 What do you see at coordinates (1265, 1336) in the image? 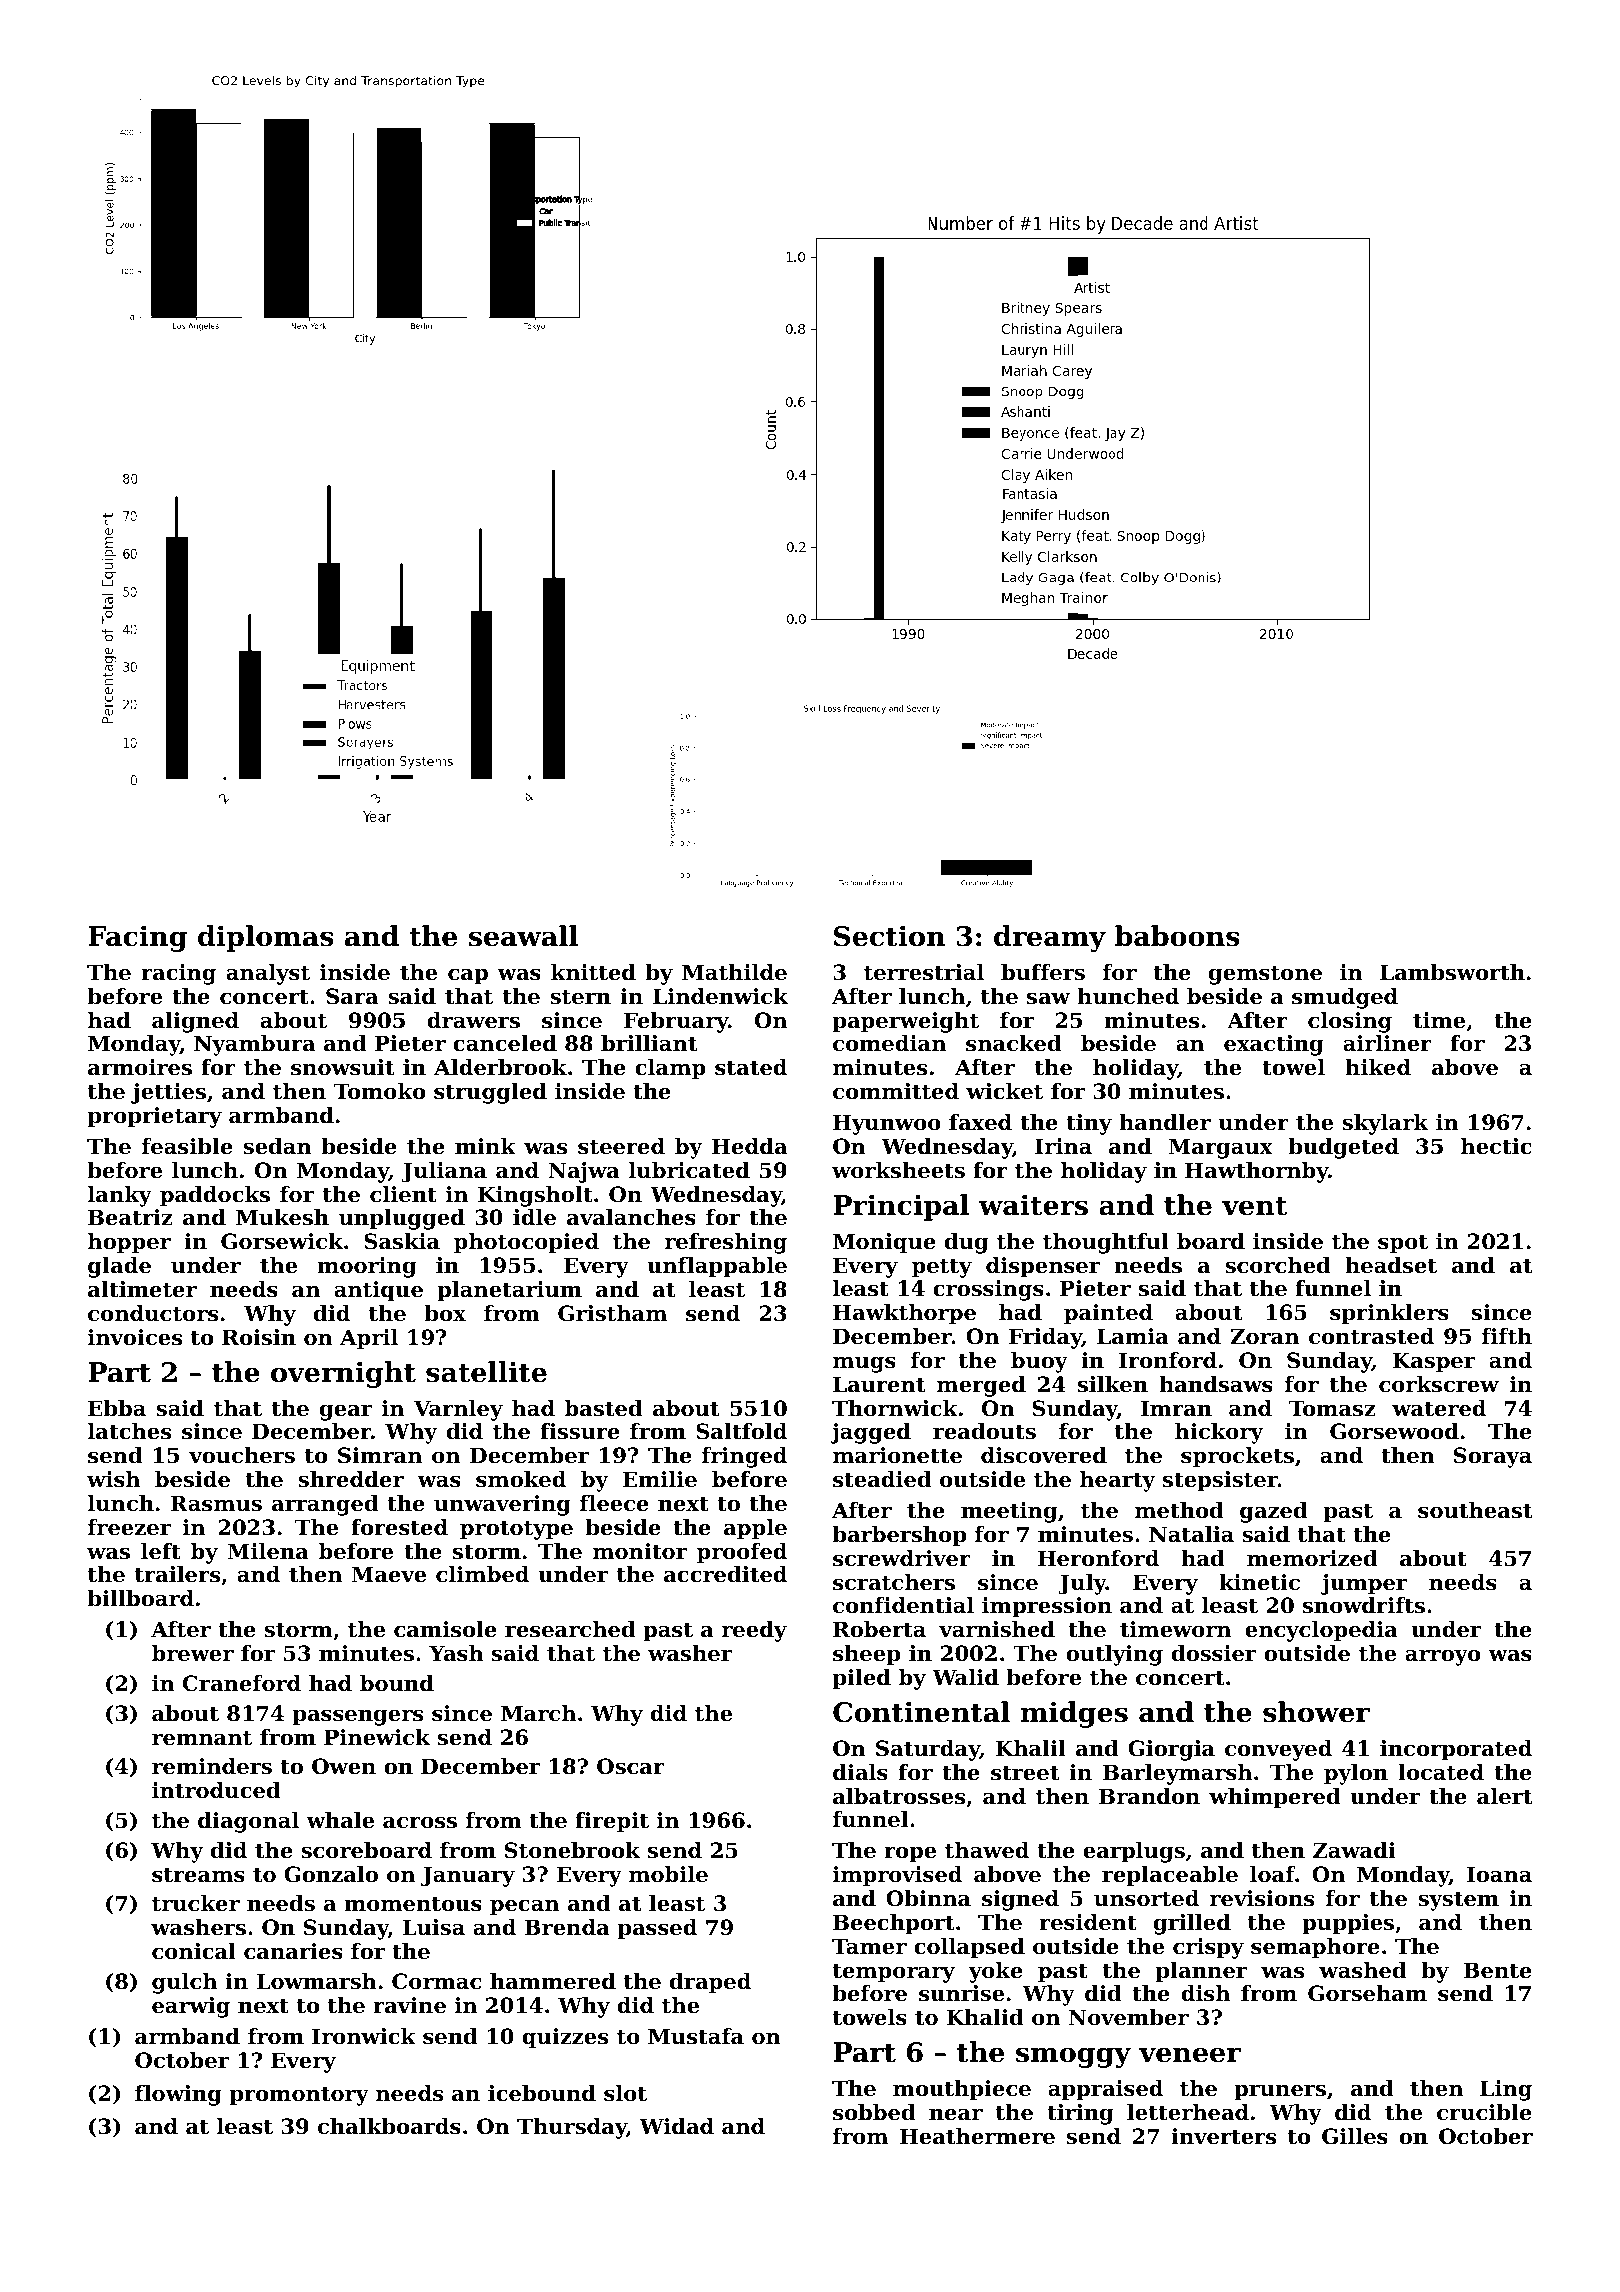
I see `Zoran` at bounding box center [1265, 1336].
